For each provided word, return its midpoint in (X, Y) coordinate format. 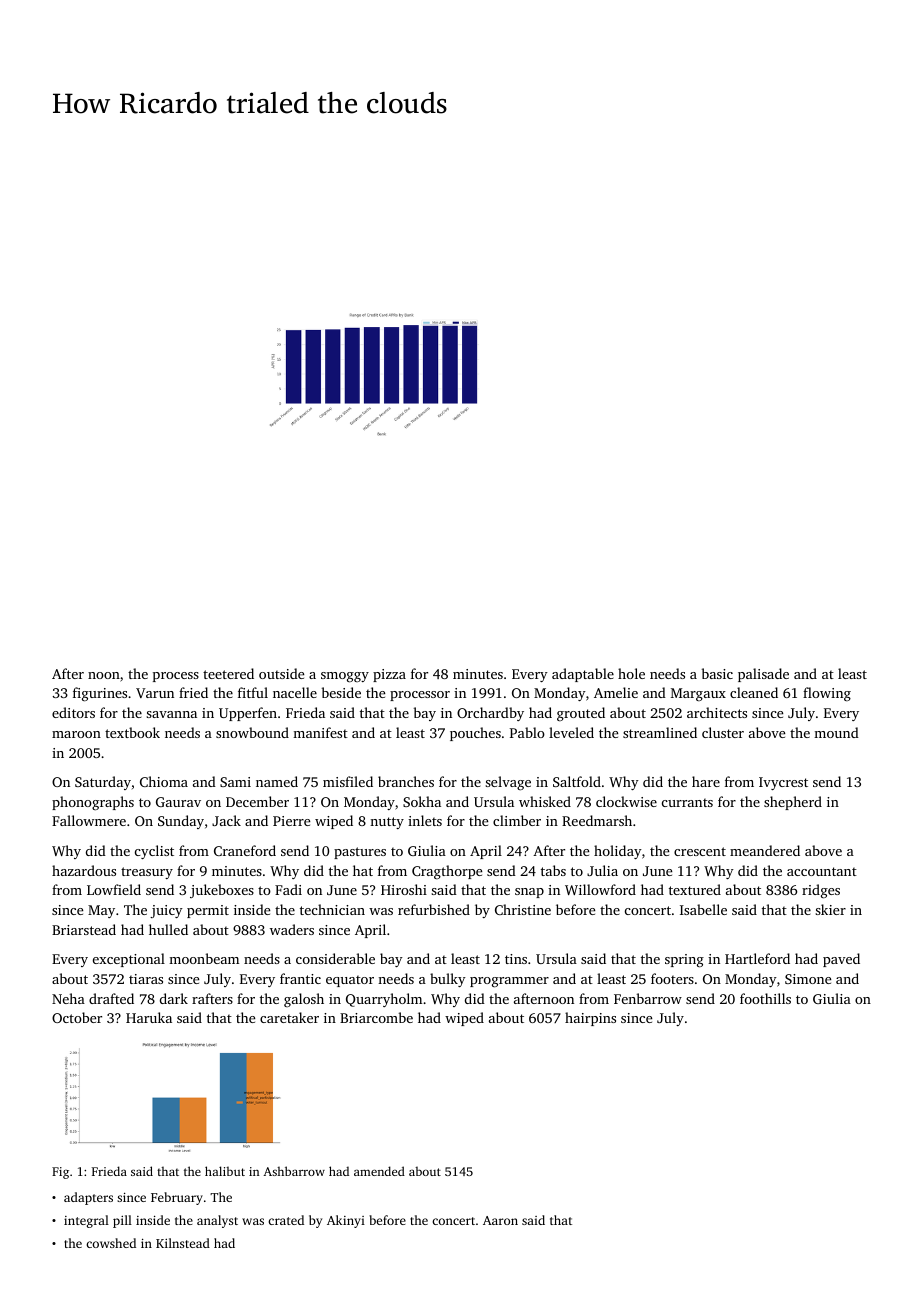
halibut (225, 1171)
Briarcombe (376, 1017)
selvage (508, 783)
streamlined (660, 732)
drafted (111, 998)
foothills (765, 998)
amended (379, 1171)
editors (73, 712)
